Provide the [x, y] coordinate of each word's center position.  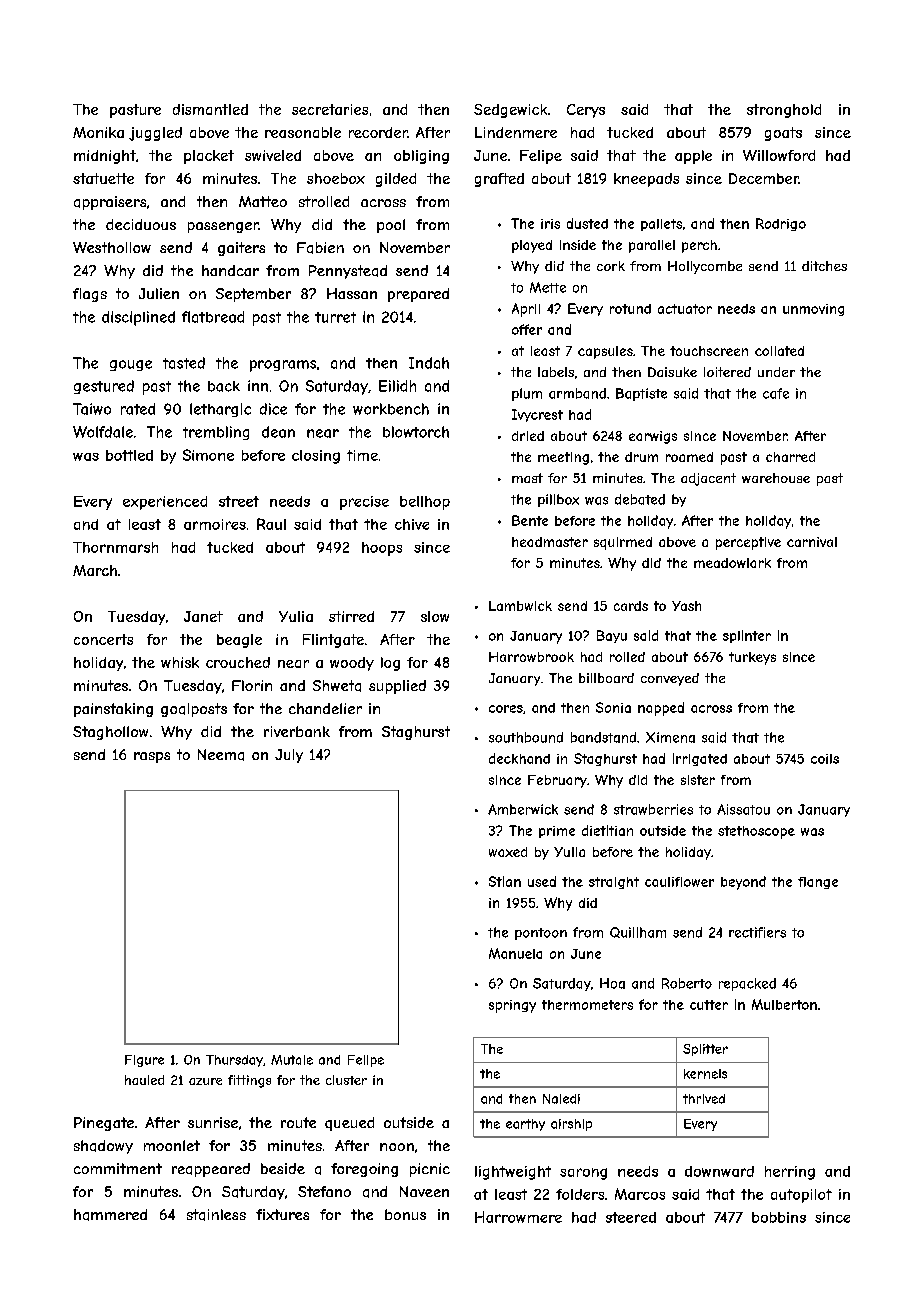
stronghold [784, 111]
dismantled [210, 109]
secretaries [330, 109]
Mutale [292, 1060]
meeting [563, 458]
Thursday [234, 1061]
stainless [216, 1215]
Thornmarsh [115, 547]
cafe [776, 393]
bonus [405, 1214]
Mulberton [784, 1004]
